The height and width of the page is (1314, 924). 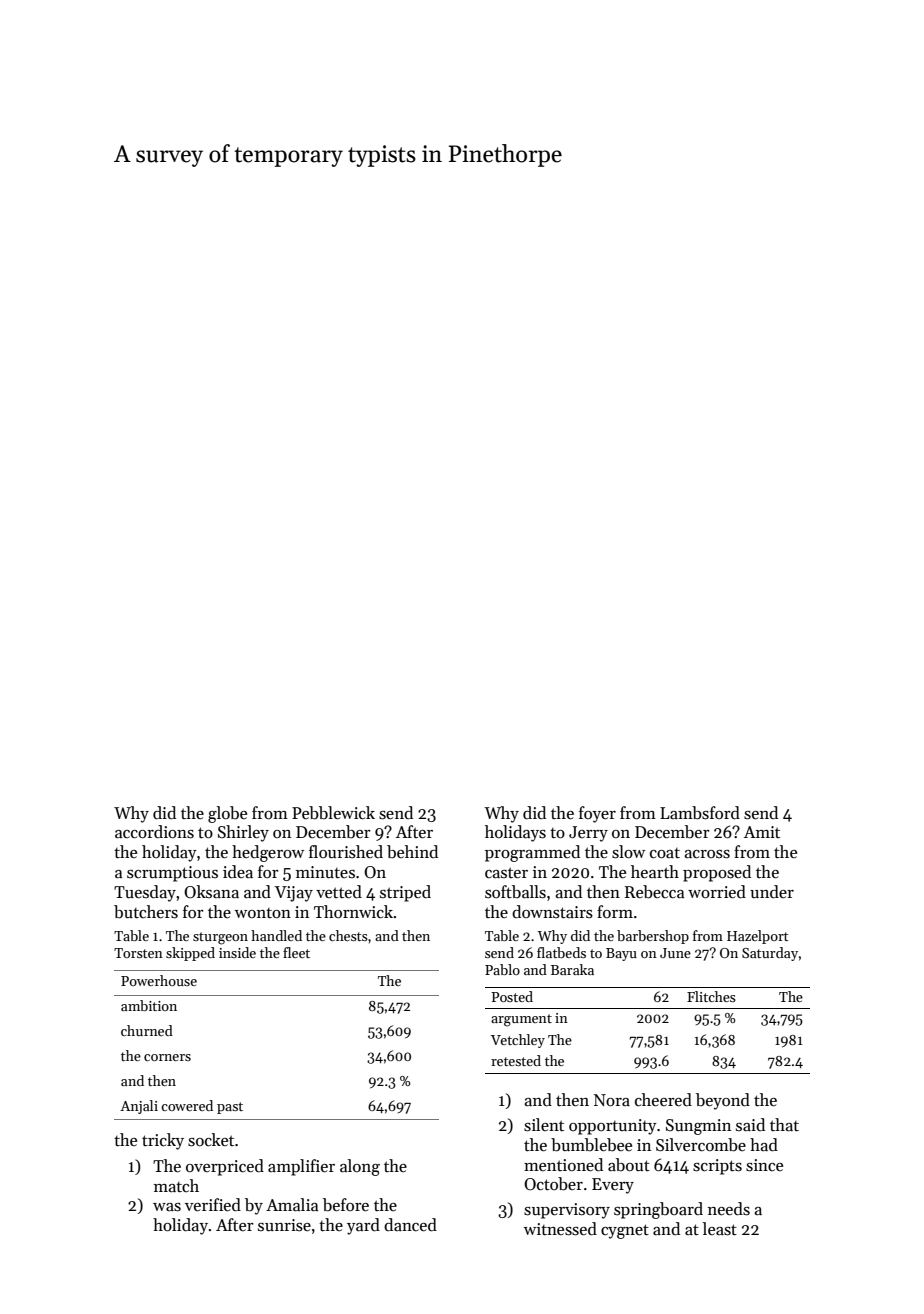 I want to click on was, so click(x=167, y=1207).
